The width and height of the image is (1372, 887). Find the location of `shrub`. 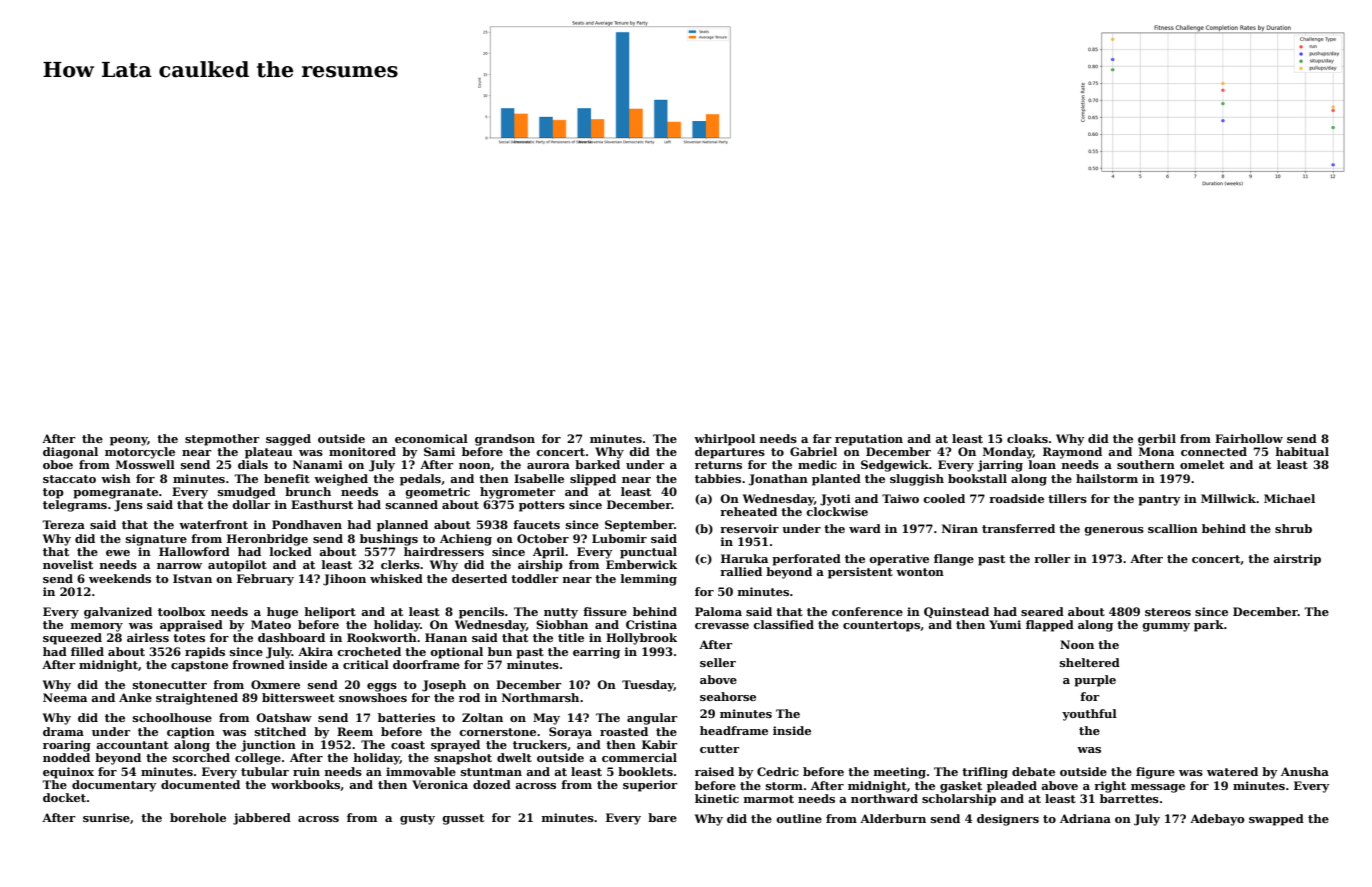

shrub is located at coordinates (1293, 528).
